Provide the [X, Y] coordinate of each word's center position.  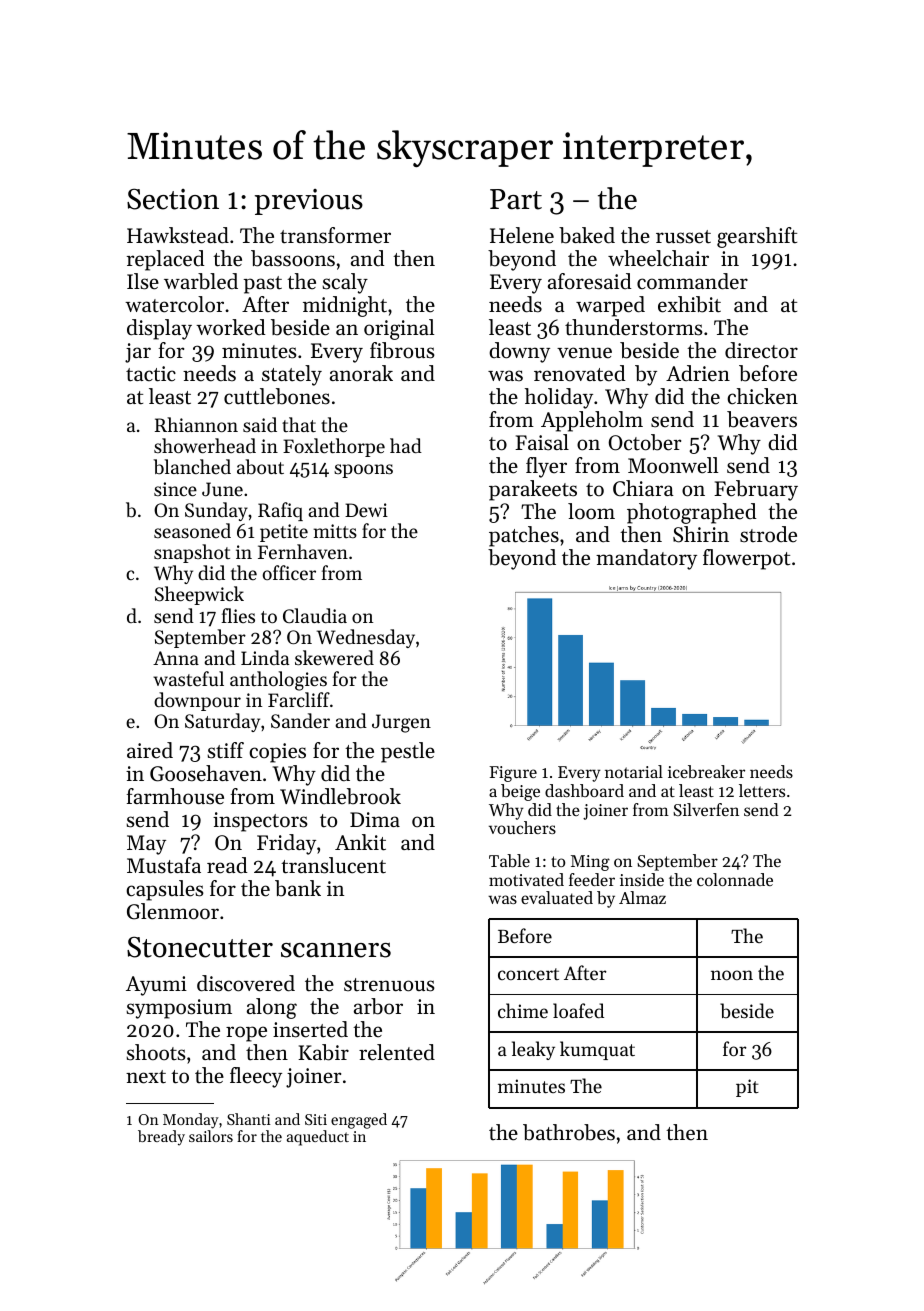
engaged [359, 1121]
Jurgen [401, 723]
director [761, 350]
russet [683, 237]
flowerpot [746, 559]
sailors [211, 1136]
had [406, 445]
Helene [522, 235]
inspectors [260, 822]
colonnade [735, 879]
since [175, 489]
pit [747, 1088]
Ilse [143, 281]
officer [289, 572]
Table [509, 860]
